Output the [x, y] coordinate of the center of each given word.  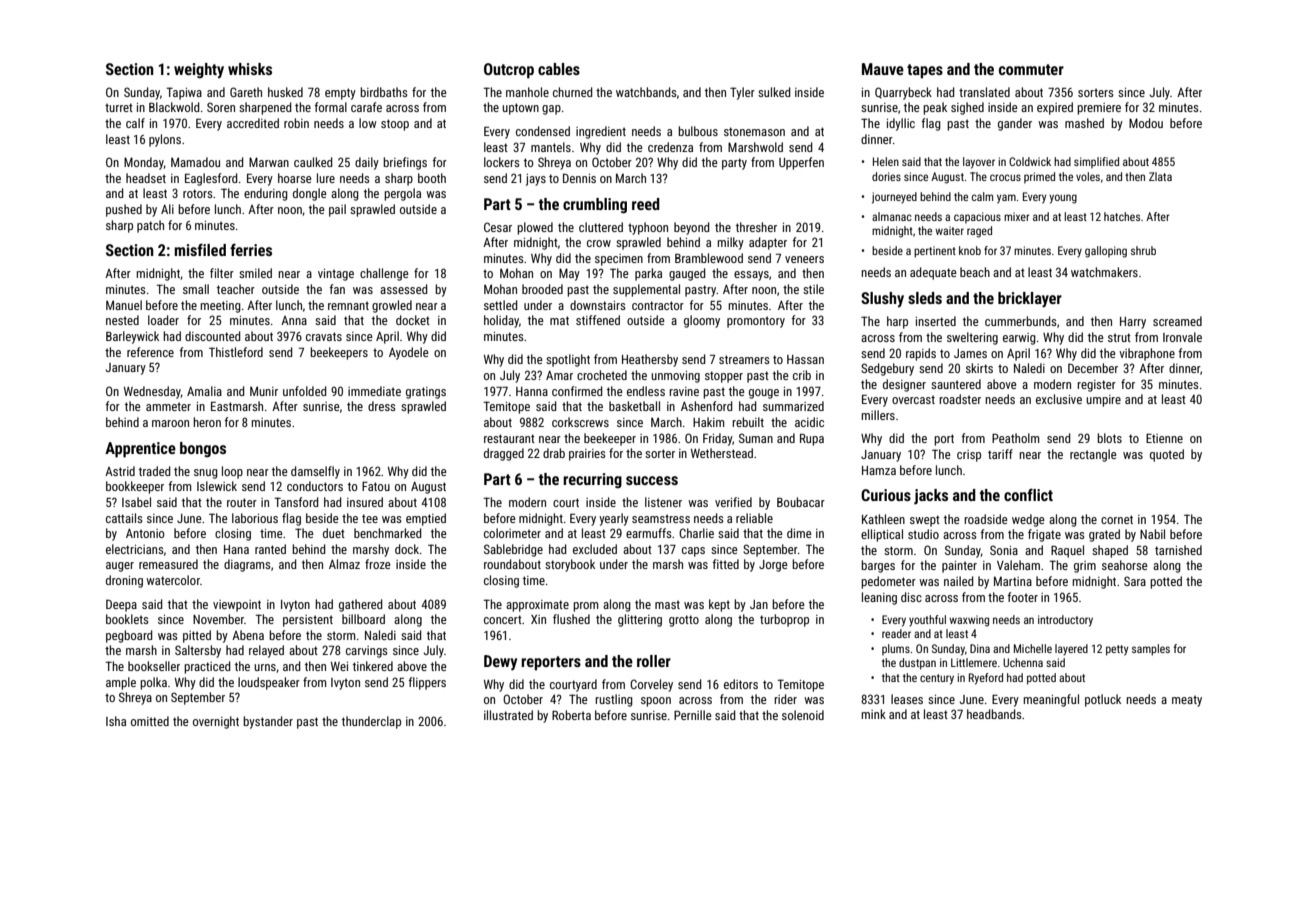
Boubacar [801, 502]
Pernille [693, 715]
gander [1015, 124]
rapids [921, 354]
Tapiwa [184, 93]
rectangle [1093, 455]
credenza [670, 147]
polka [153, 683]
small [196, 289]
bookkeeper [135, 487]
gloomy [702, 321]
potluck [1103, 700]
